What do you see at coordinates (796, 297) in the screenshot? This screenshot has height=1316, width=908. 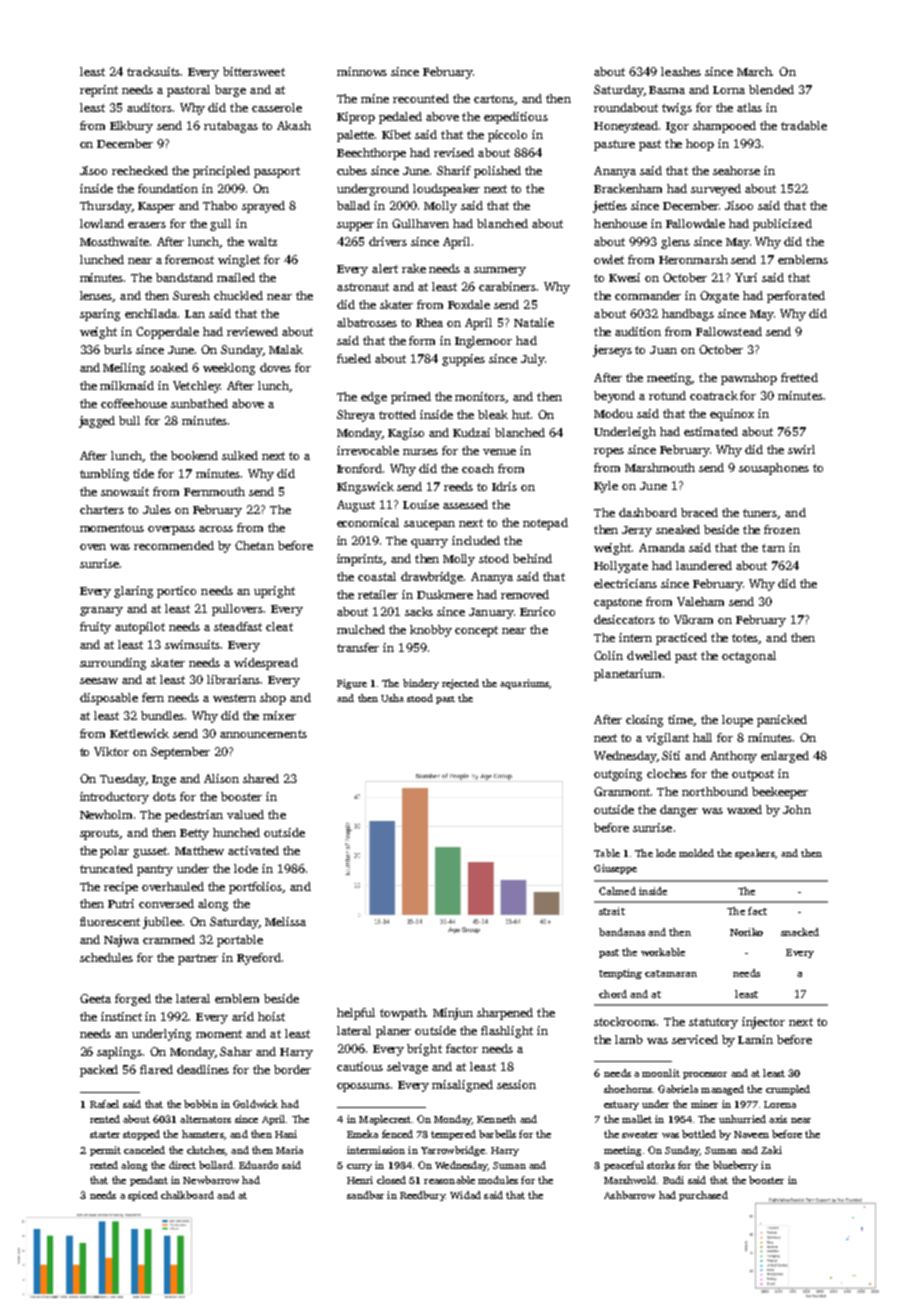 I see `perforated` at bounding box center [796, 297].
